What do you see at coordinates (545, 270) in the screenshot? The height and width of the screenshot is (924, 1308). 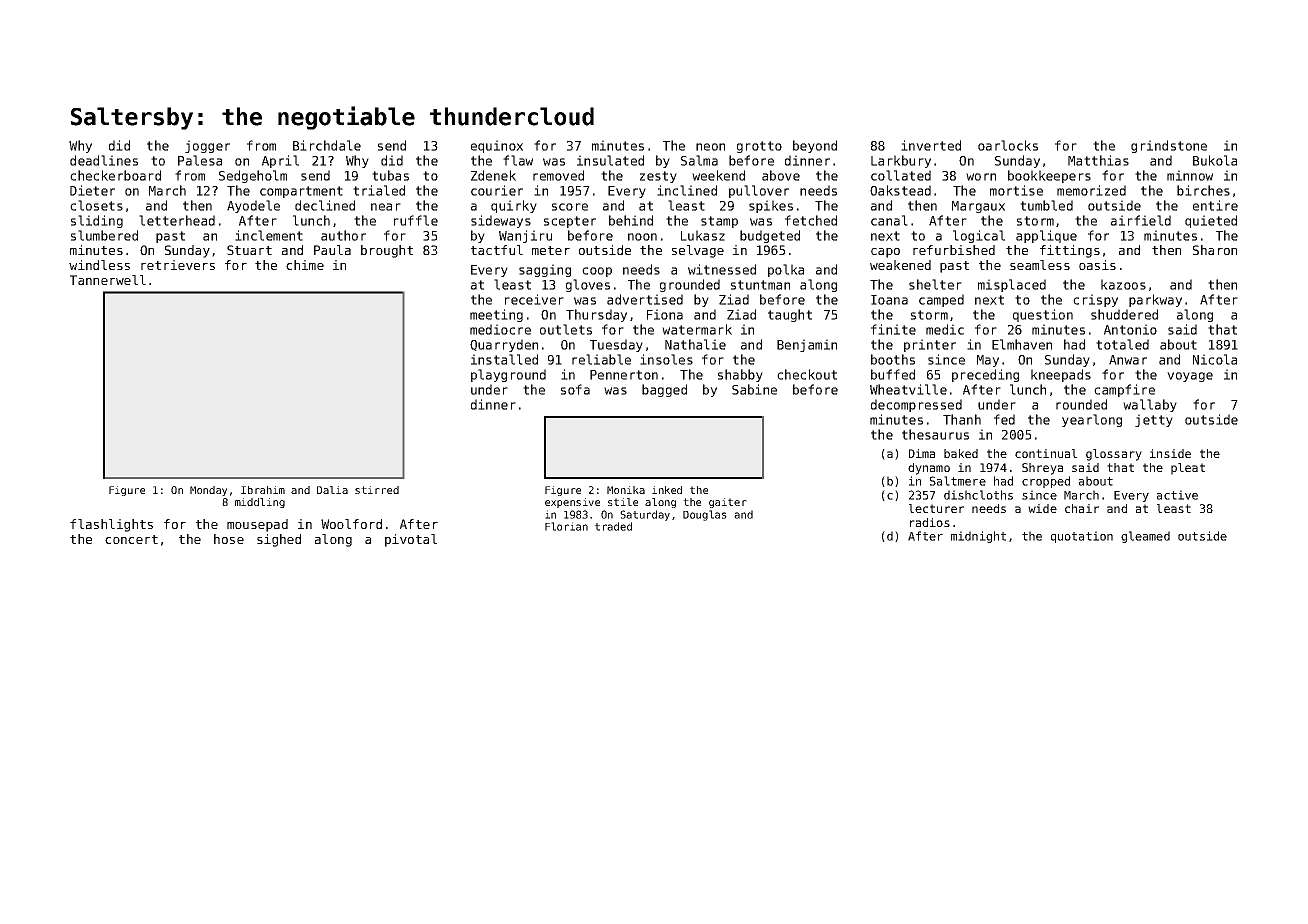 I see `sagging` at bounding box center [545, 270].
